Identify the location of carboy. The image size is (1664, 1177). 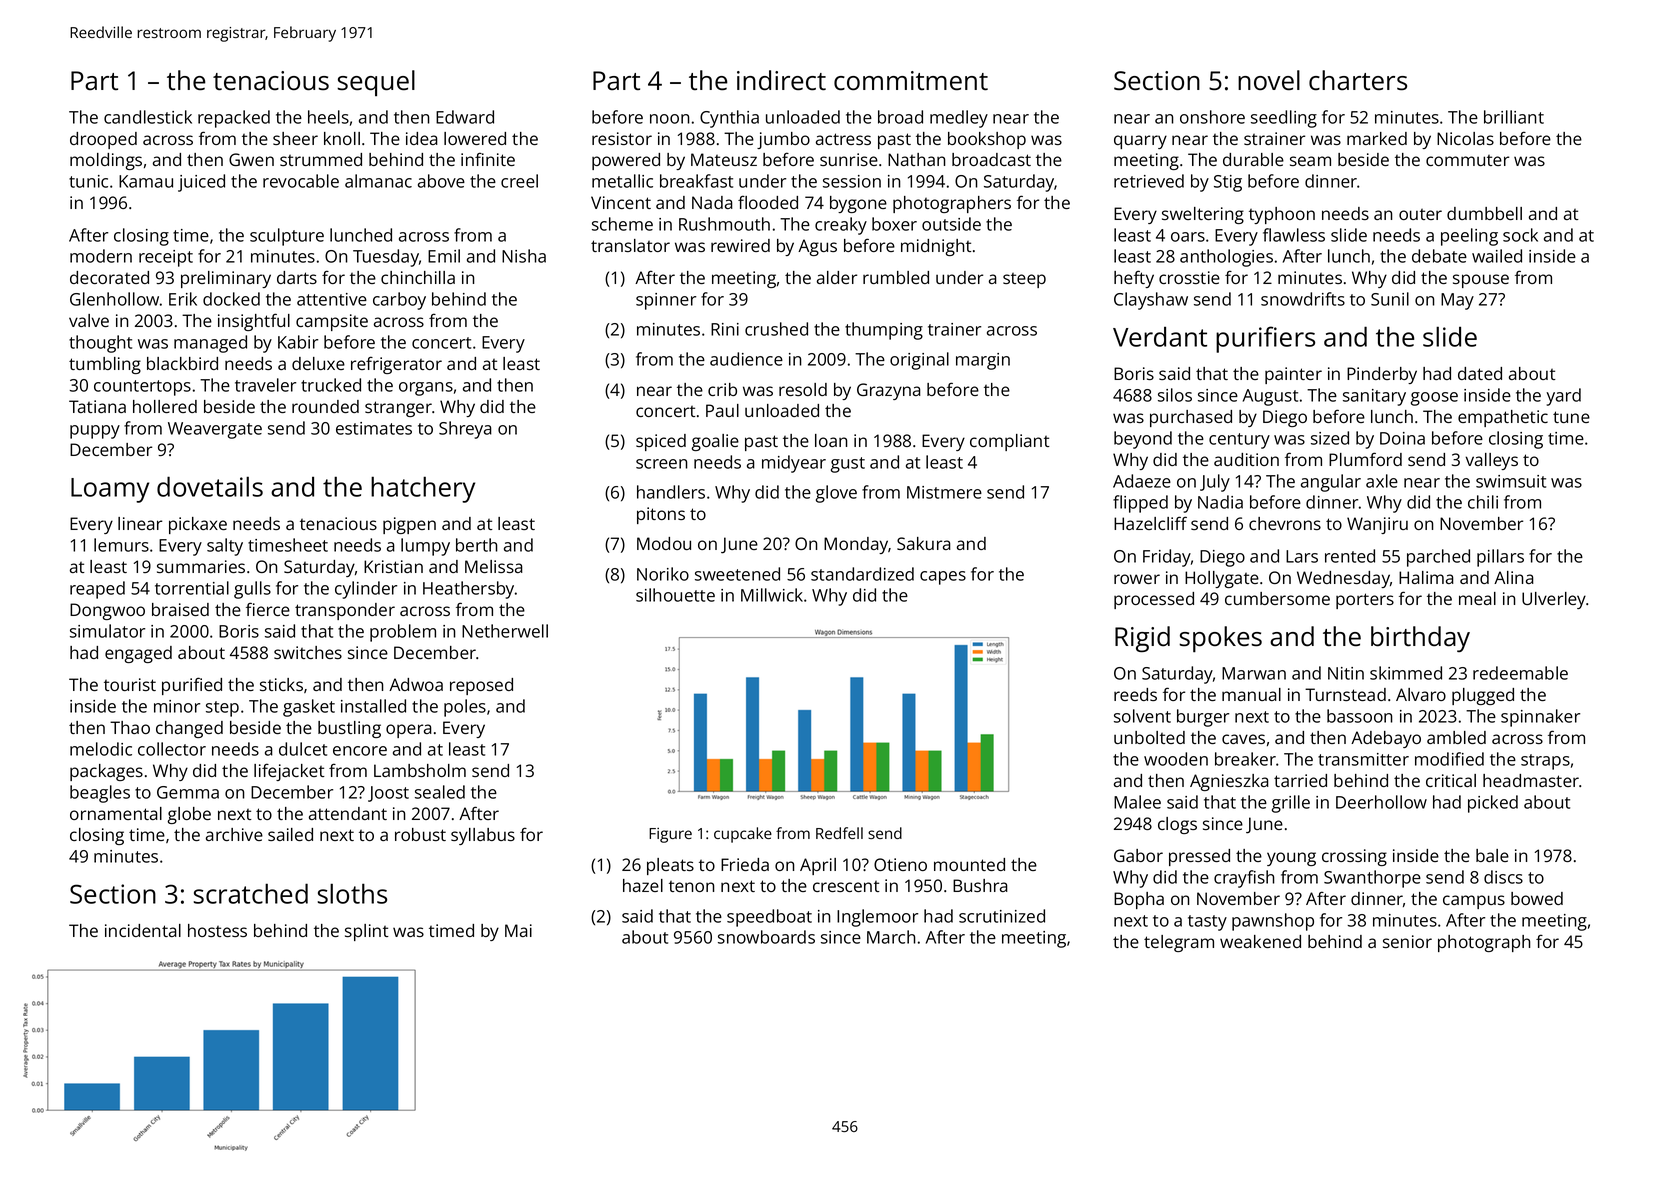
(399, 301).
